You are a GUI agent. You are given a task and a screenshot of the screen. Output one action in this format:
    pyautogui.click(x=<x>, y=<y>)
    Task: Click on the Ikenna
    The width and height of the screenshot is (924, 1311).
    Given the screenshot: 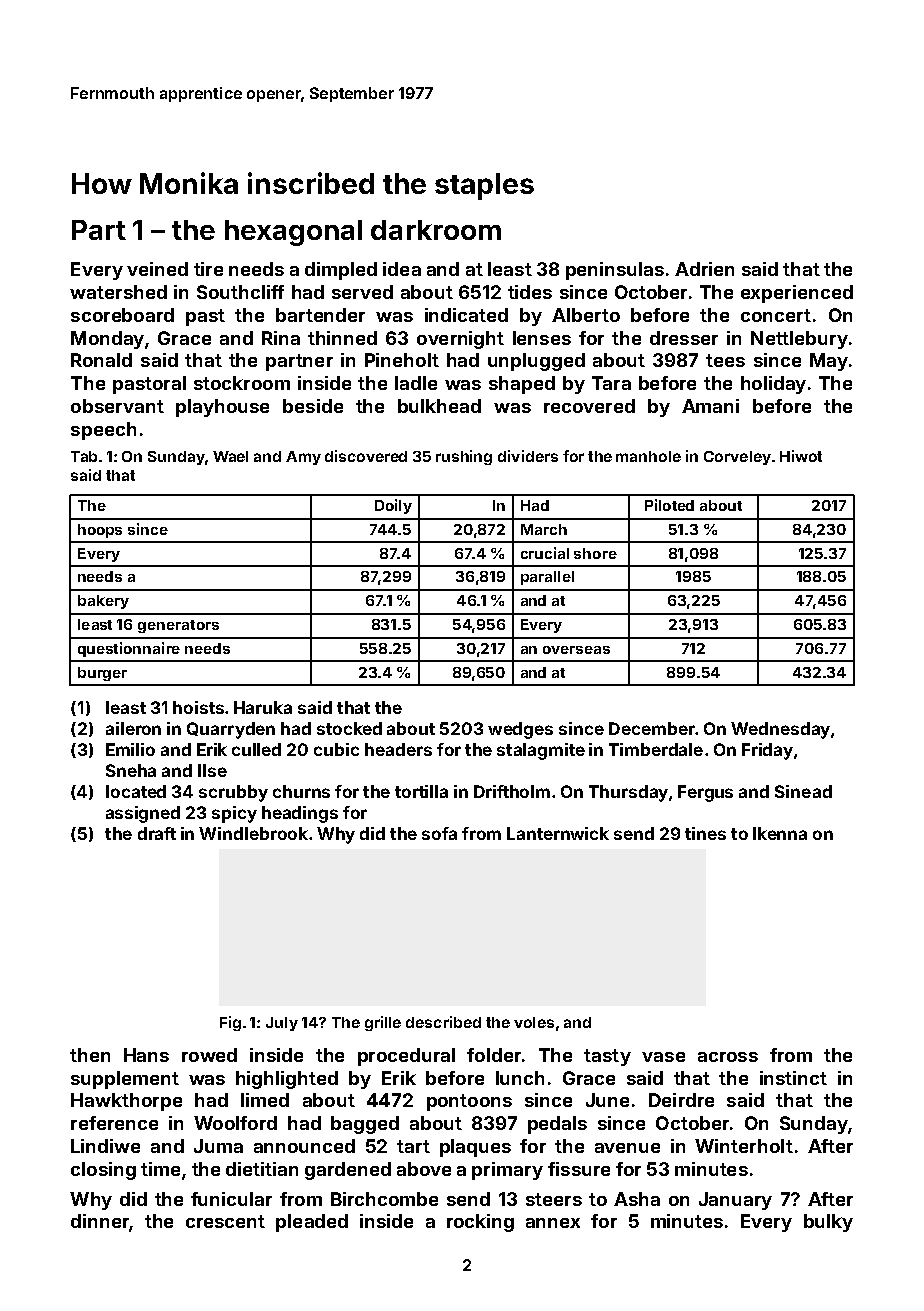 What is the action you would take?
    pyautogui.click(x=780, y=833)
